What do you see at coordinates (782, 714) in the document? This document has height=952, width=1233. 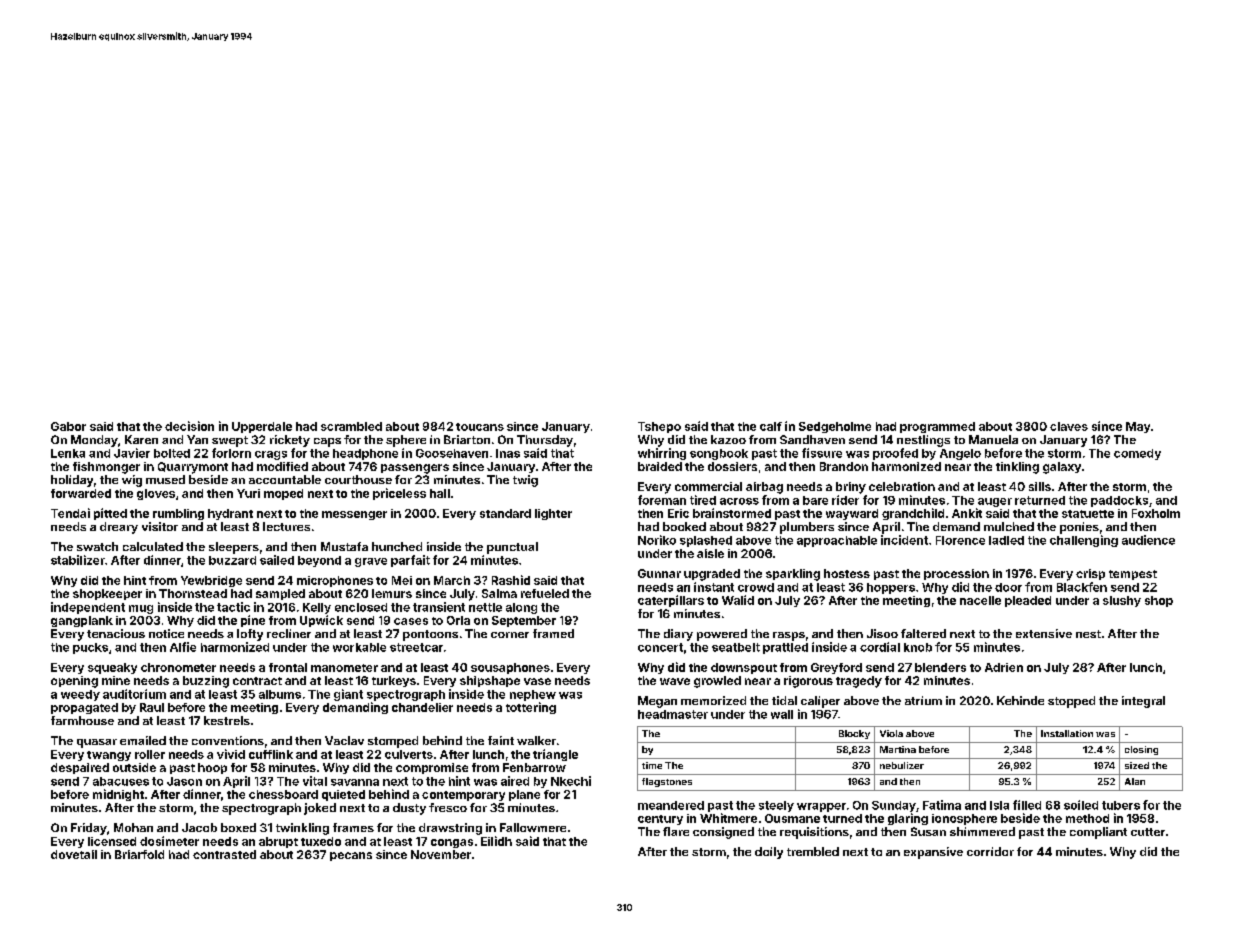 I see `wall` at bounding box center [782, 714].
